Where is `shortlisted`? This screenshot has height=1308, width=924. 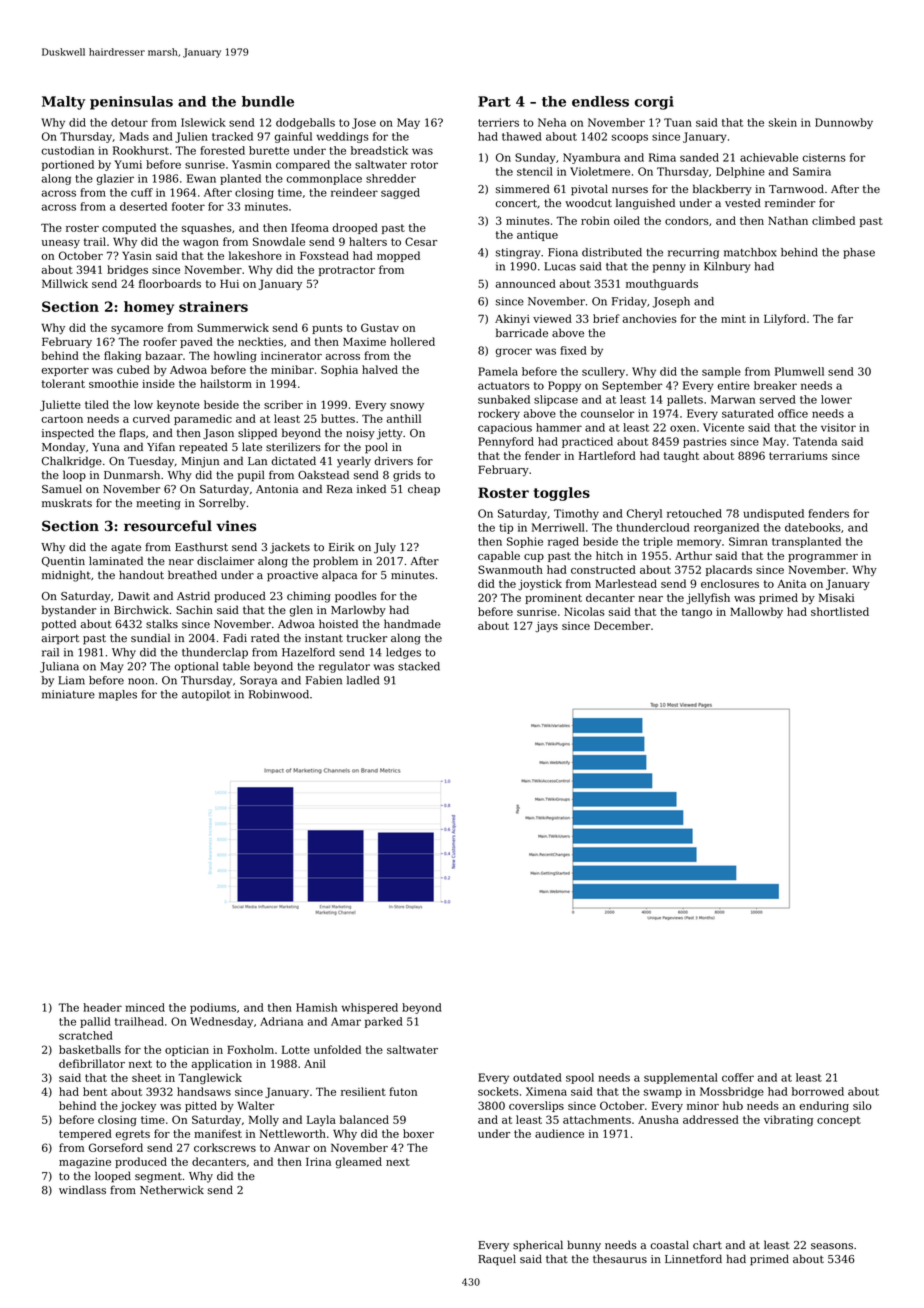 shortlisted is located at coordinates (840, 611).
